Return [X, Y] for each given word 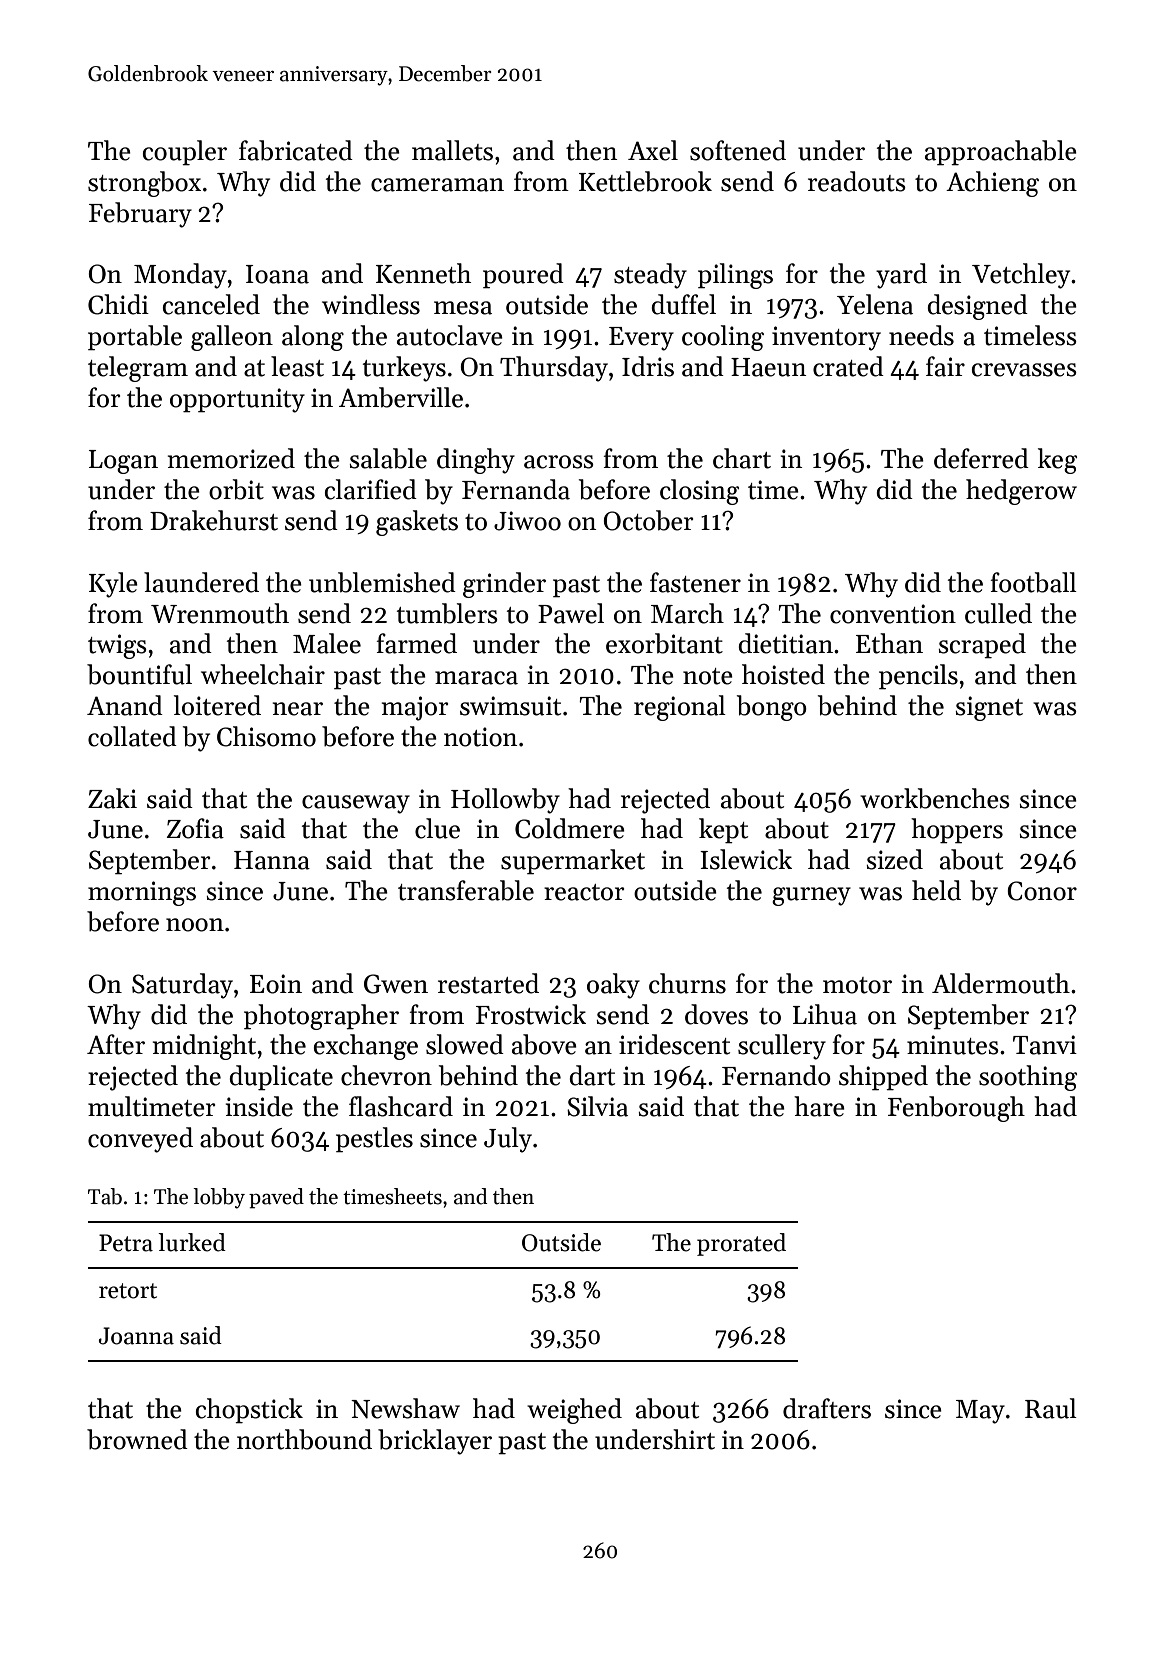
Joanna [136, 1336]
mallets [452, 150]
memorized [231, 458]
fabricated [296, 150]
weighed [574, 1411]
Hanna [272, 860]
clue [437, 828]
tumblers [447, 613]
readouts [857, 181]
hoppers [957, 831]
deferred [981, 458]
